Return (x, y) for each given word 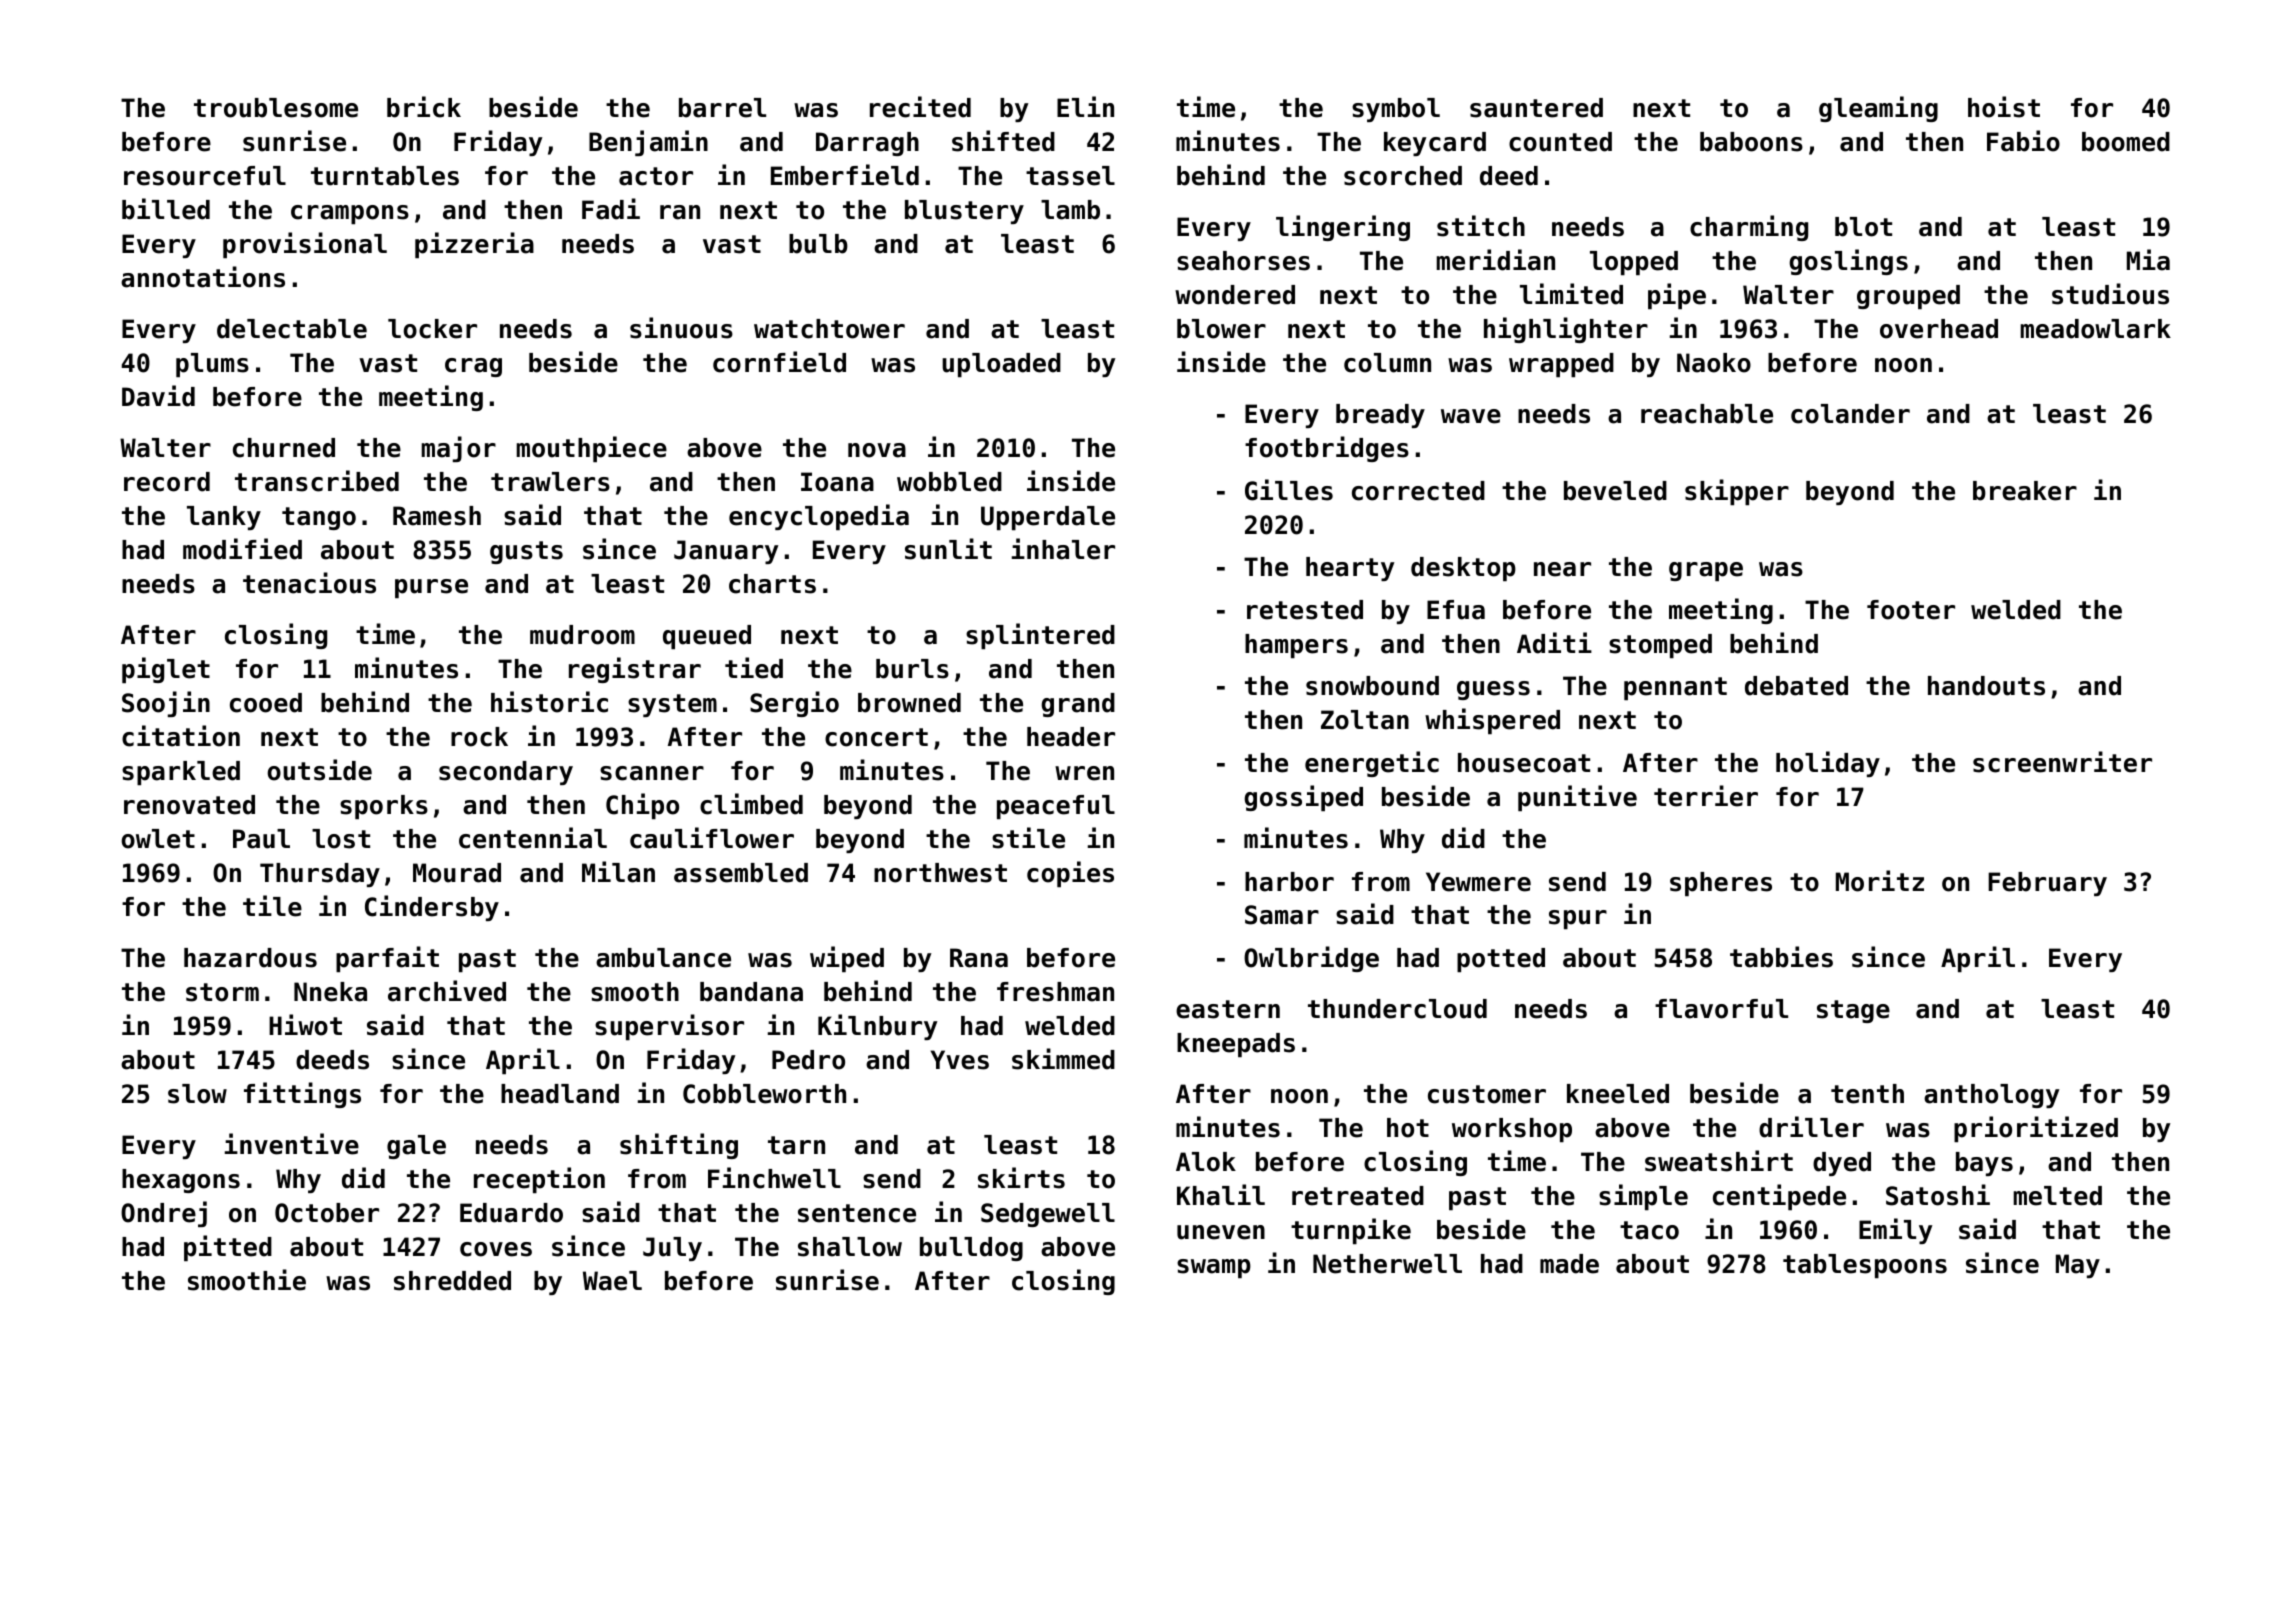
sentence (857, 1213)
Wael (612, 1281)
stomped (1660, 646)
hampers (1296, 646)
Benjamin (648, 143)
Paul (261, 839)
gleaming (1878, 109)
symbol (1396, 110)
